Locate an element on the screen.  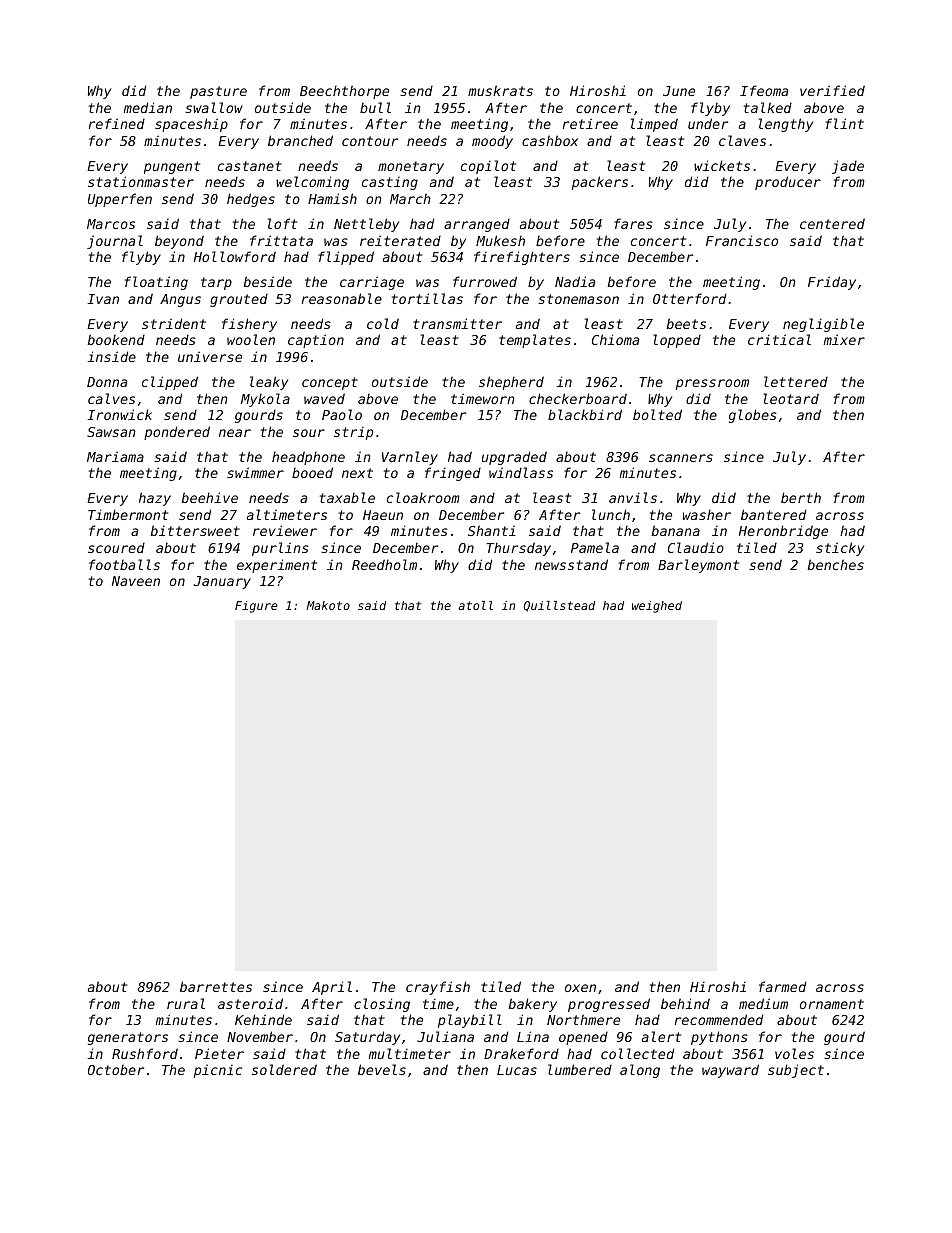
Makoto is located at coordinates (328, 605).
